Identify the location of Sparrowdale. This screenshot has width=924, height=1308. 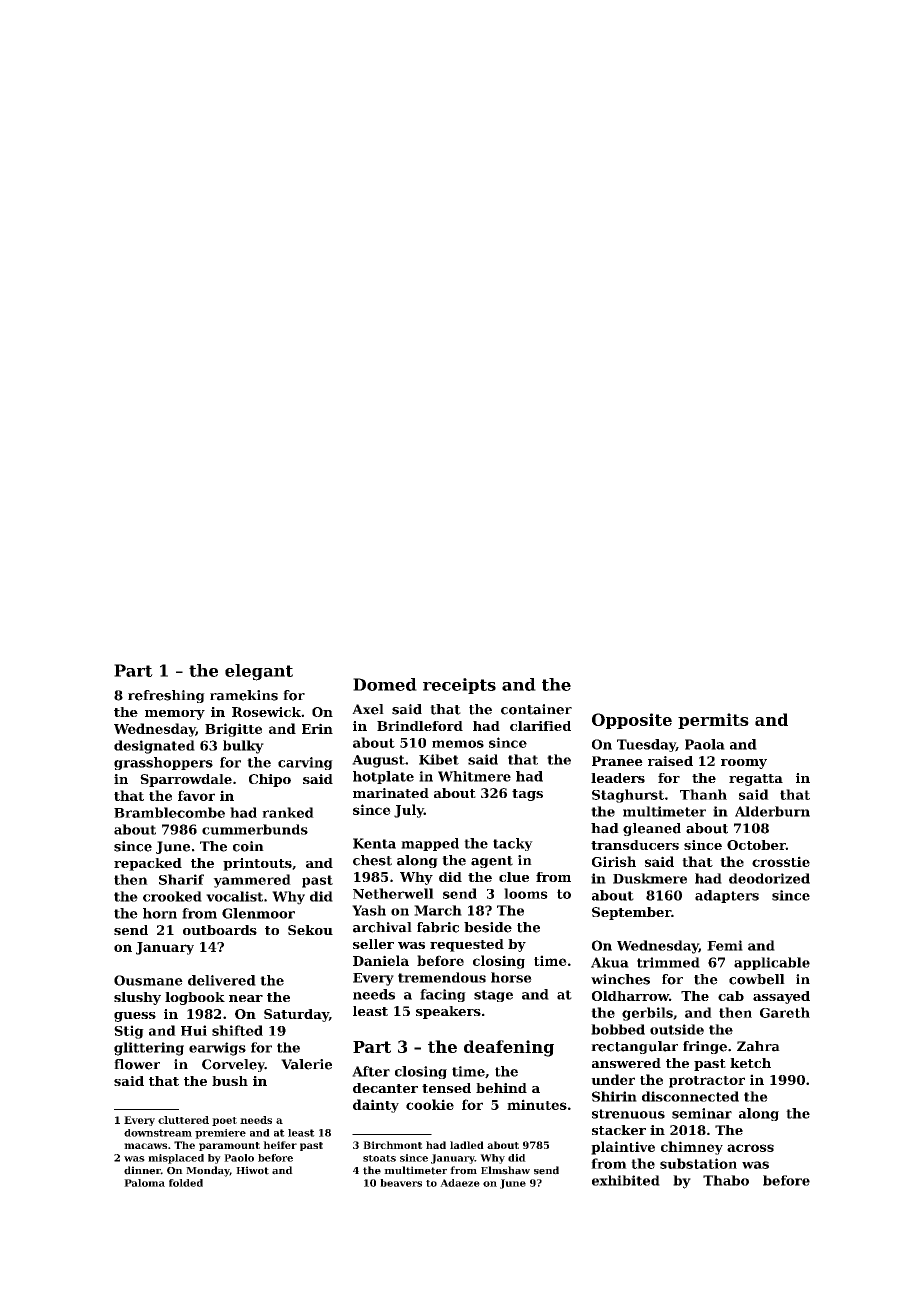
(186, 780).
